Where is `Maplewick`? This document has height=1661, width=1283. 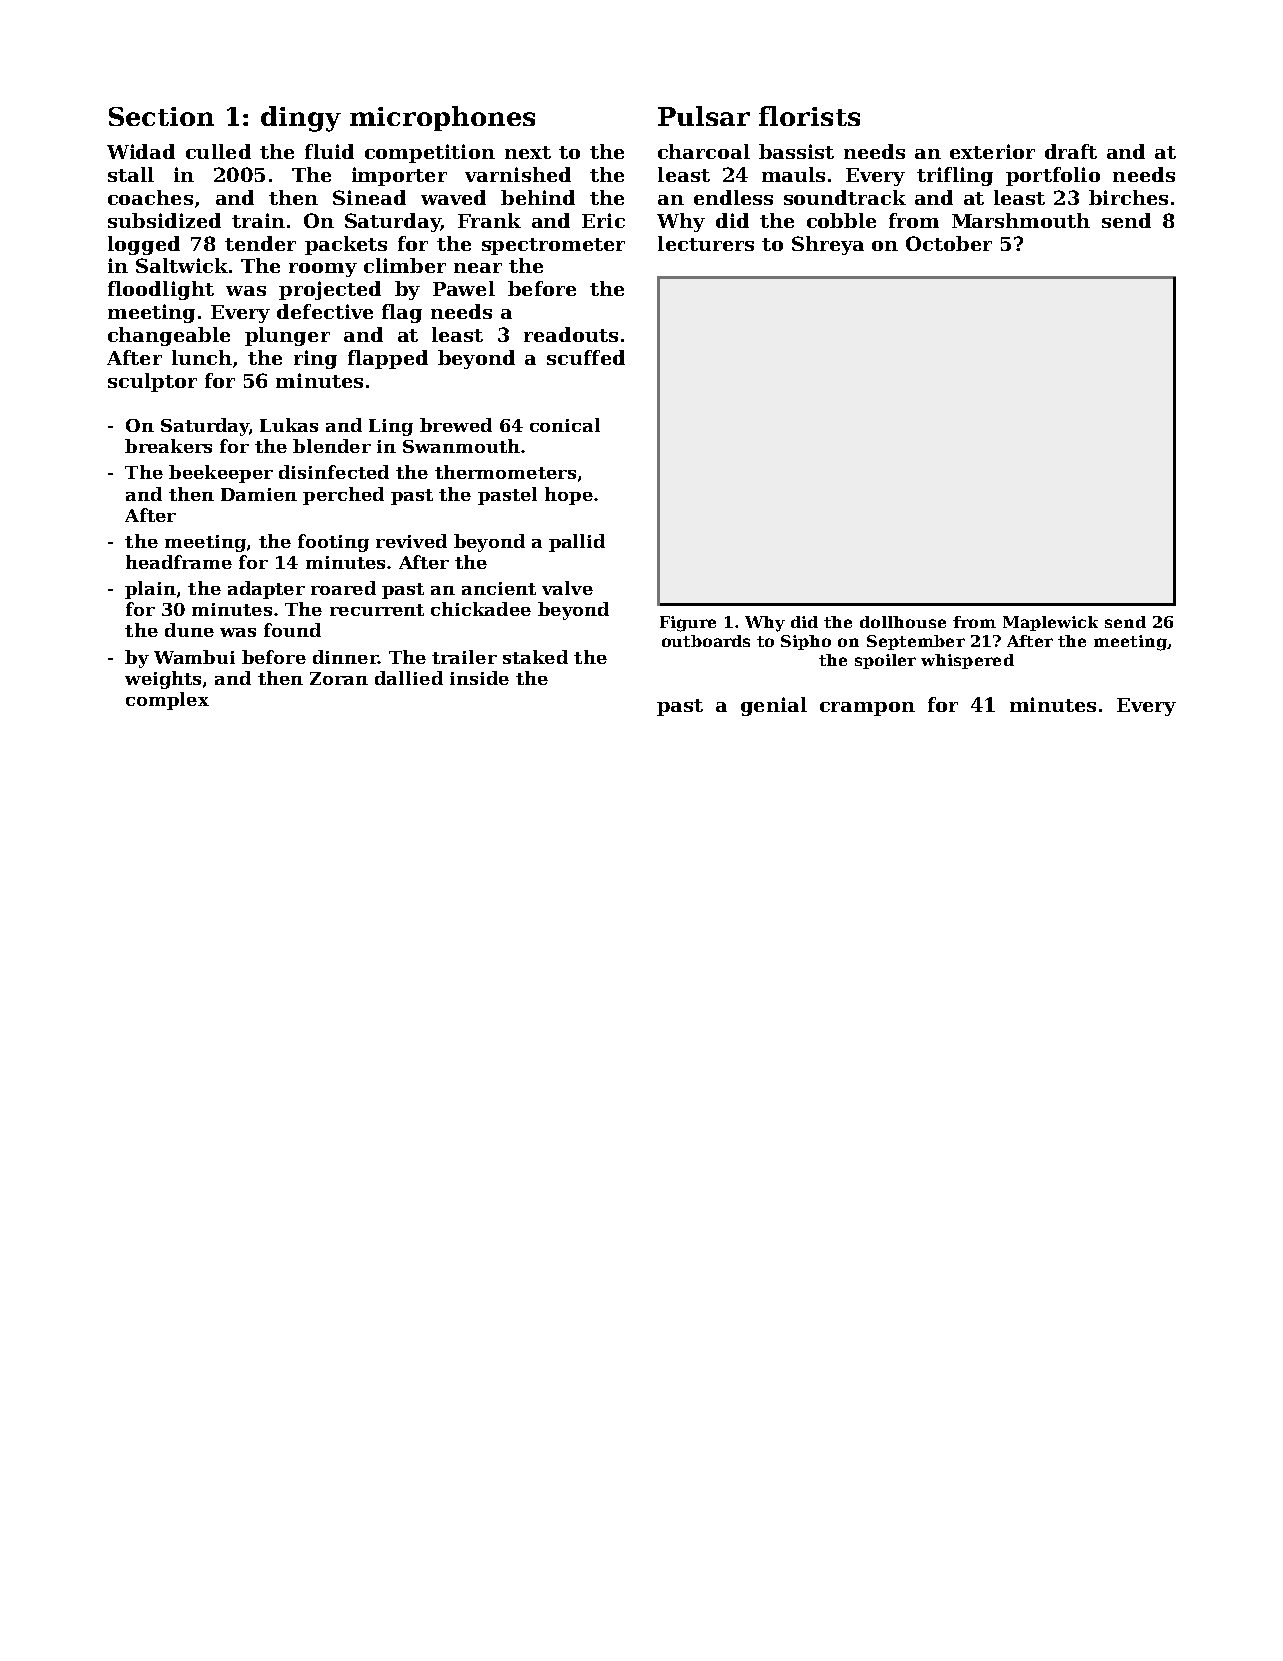 Maplewick is located at coordinates (1050, 623).
